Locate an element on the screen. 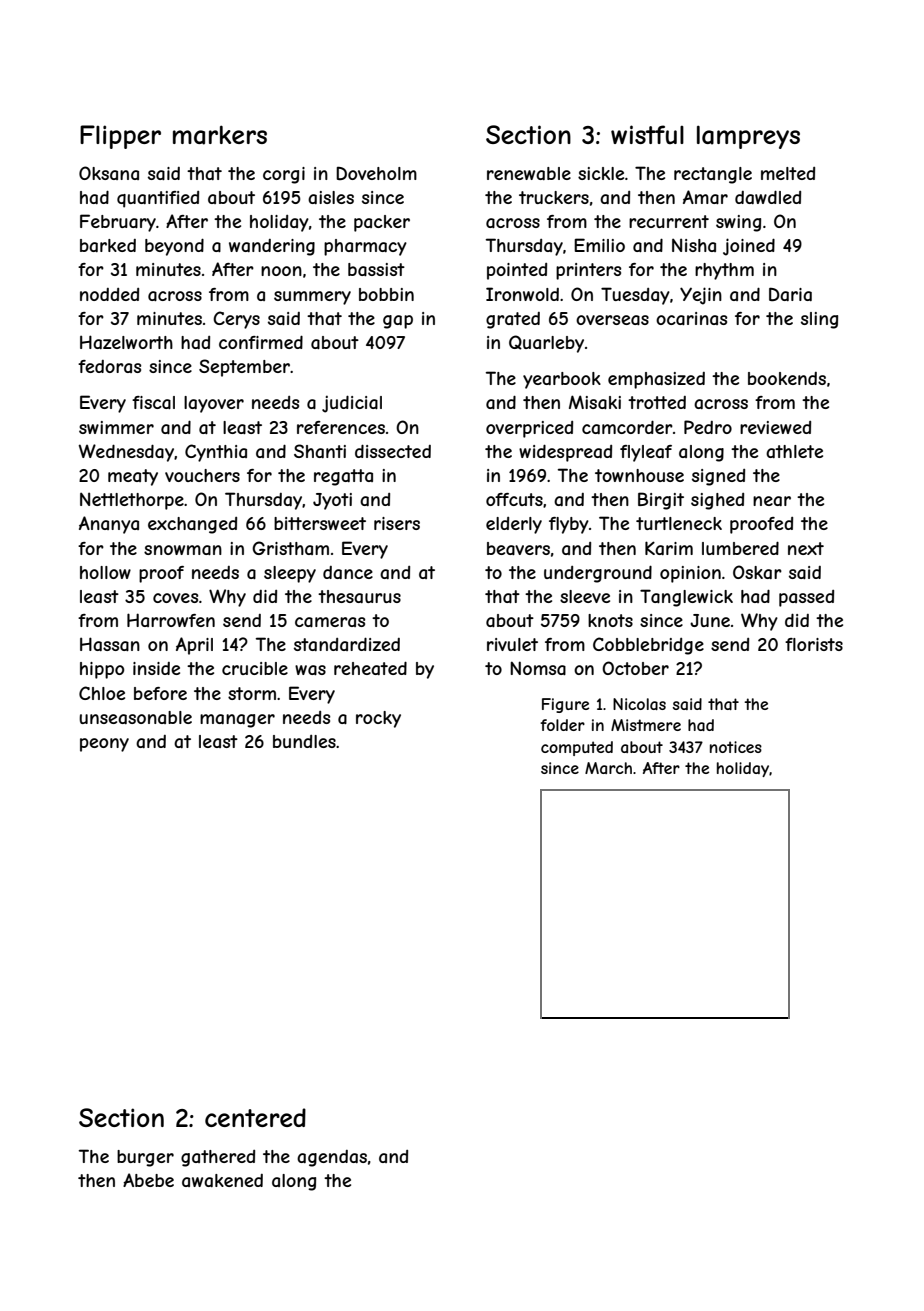 Image resolution: width=924 pixels, height=1311 pixels. burger is located at coordinates (145, 1158).
